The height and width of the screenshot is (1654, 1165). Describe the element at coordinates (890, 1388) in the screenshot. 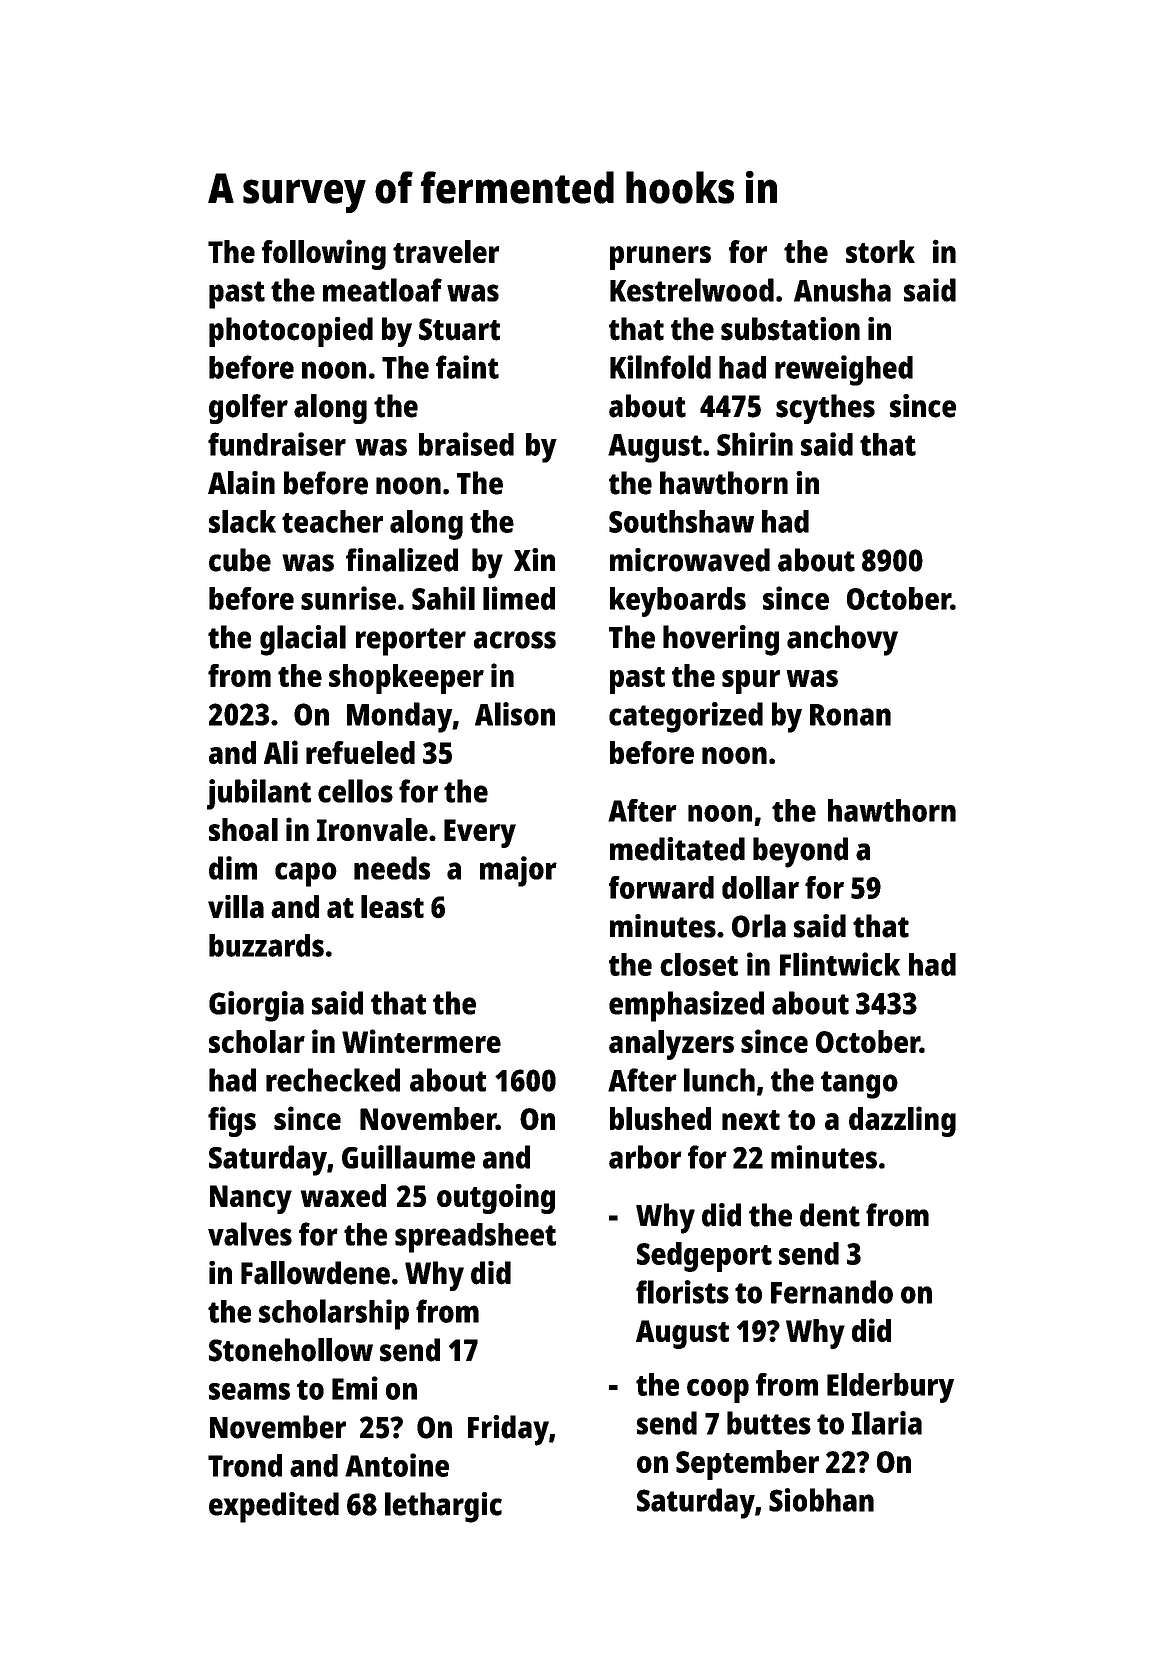

I see `Elderbury` at that location.
